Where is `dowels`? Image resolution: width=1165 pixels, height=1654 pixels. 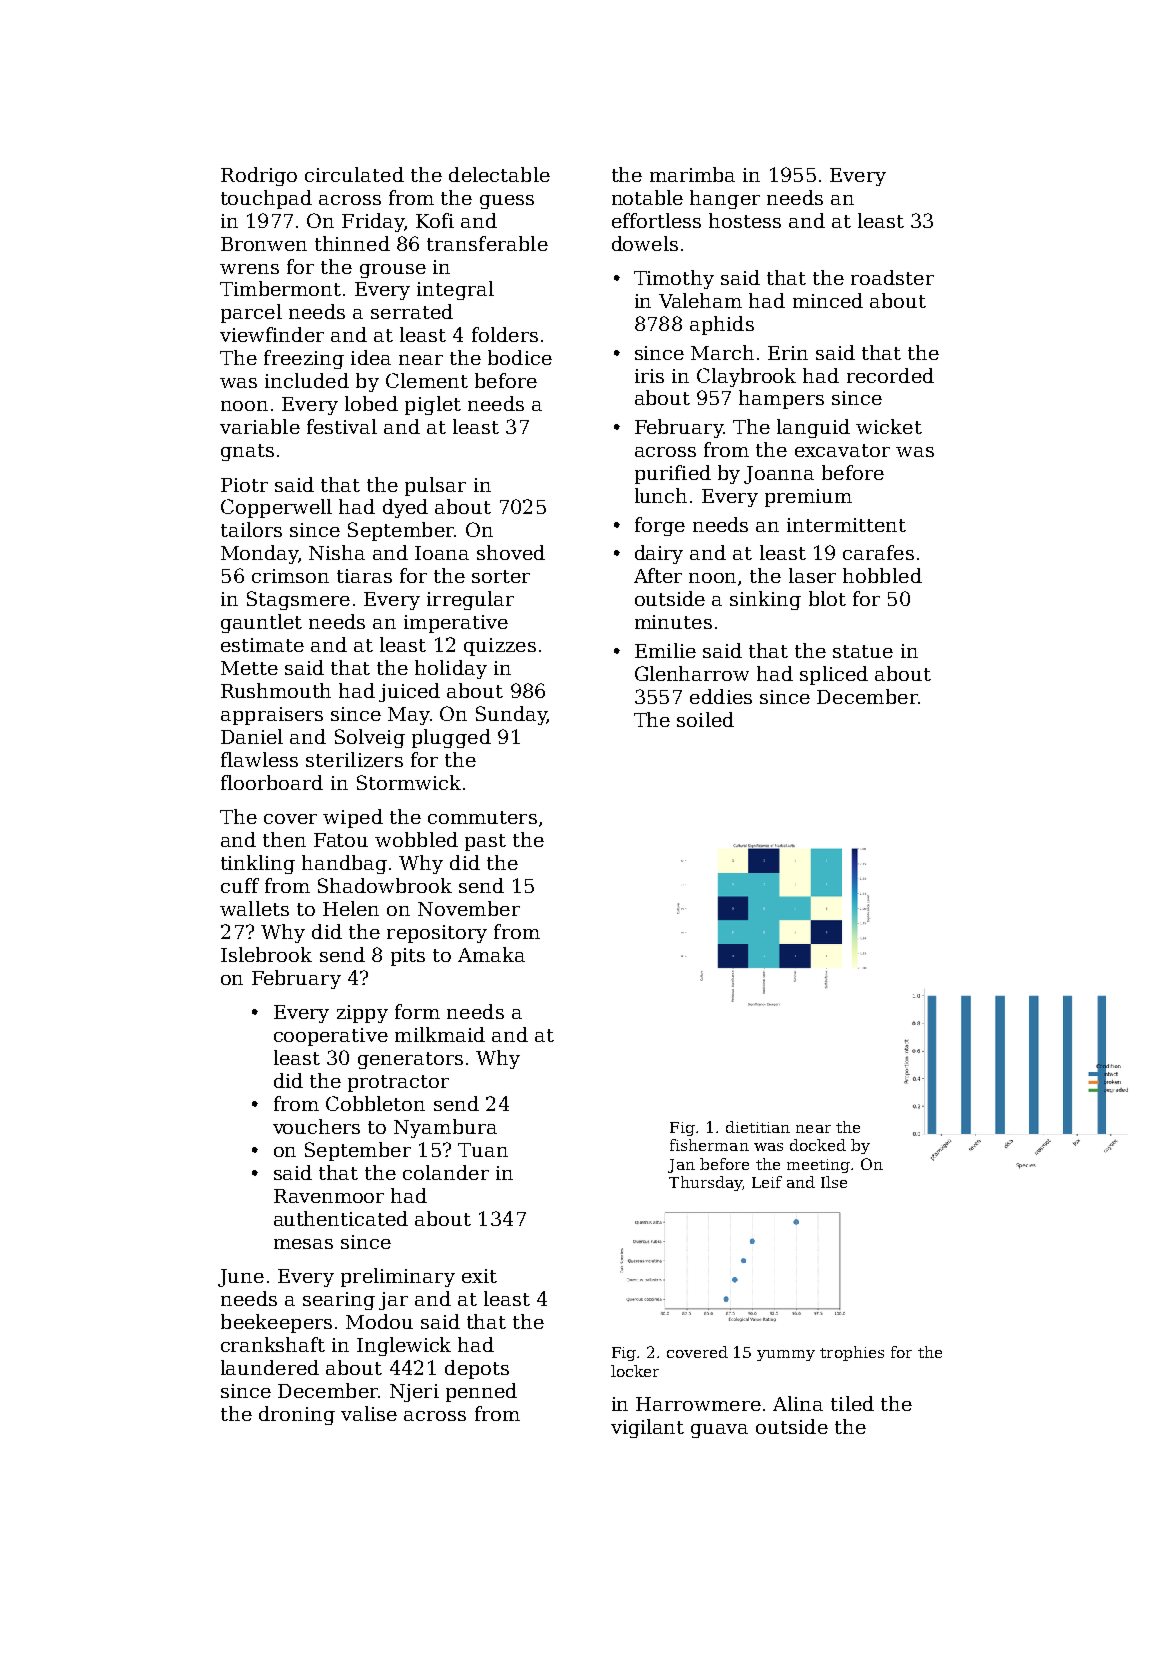
dowels is located at coordinates (645, 243).
